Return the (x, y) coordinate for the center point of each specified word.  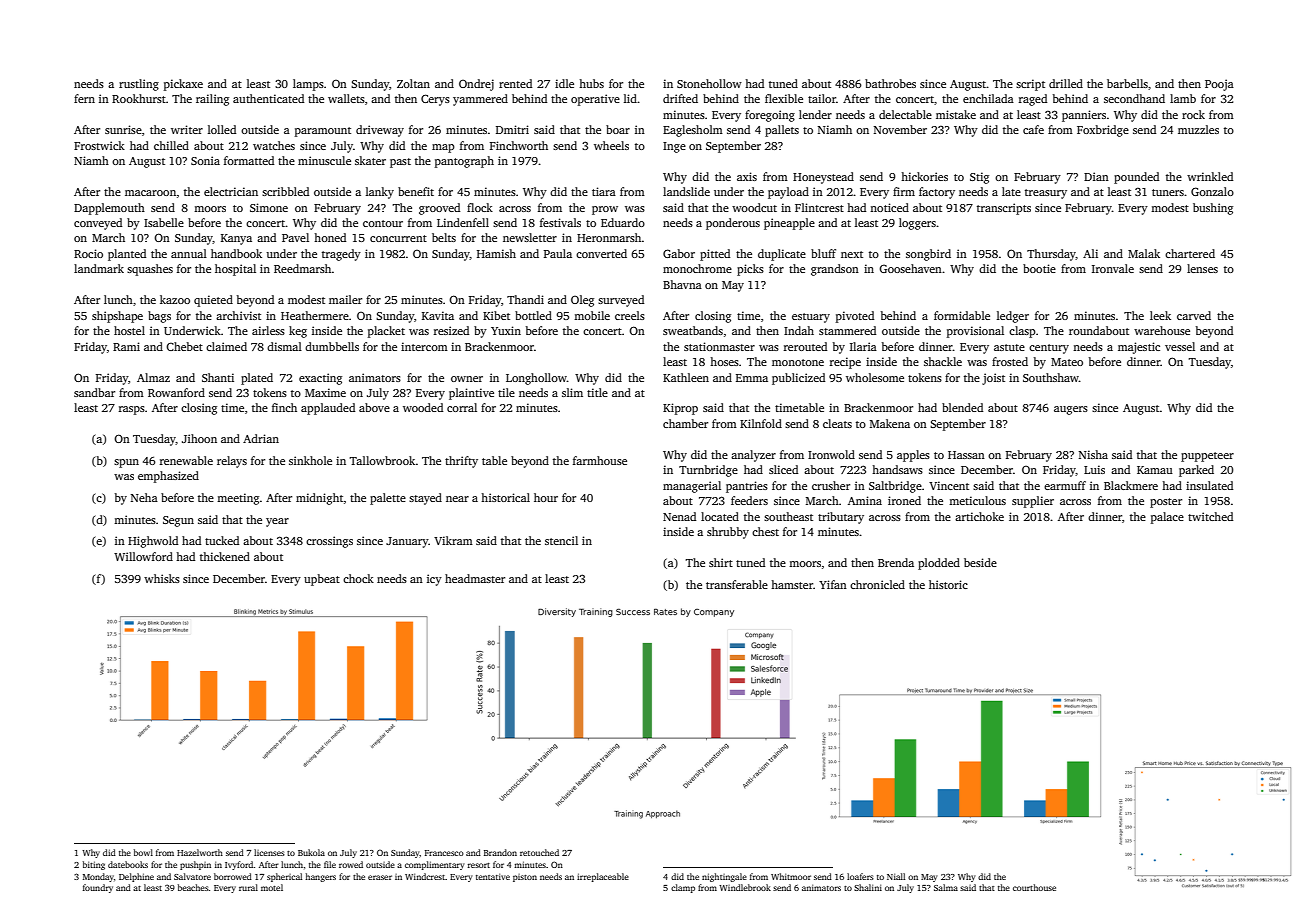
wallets (346, 98)
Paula (558, 253)
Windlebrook (745, 887)
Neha (144, 497)
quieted (213, 301)
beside (980, 562)
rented (515, 83)
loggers (917, 224)
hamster (792, 584)
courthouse (1034, 887)
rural (248, 887)
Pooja (1219, 85)
